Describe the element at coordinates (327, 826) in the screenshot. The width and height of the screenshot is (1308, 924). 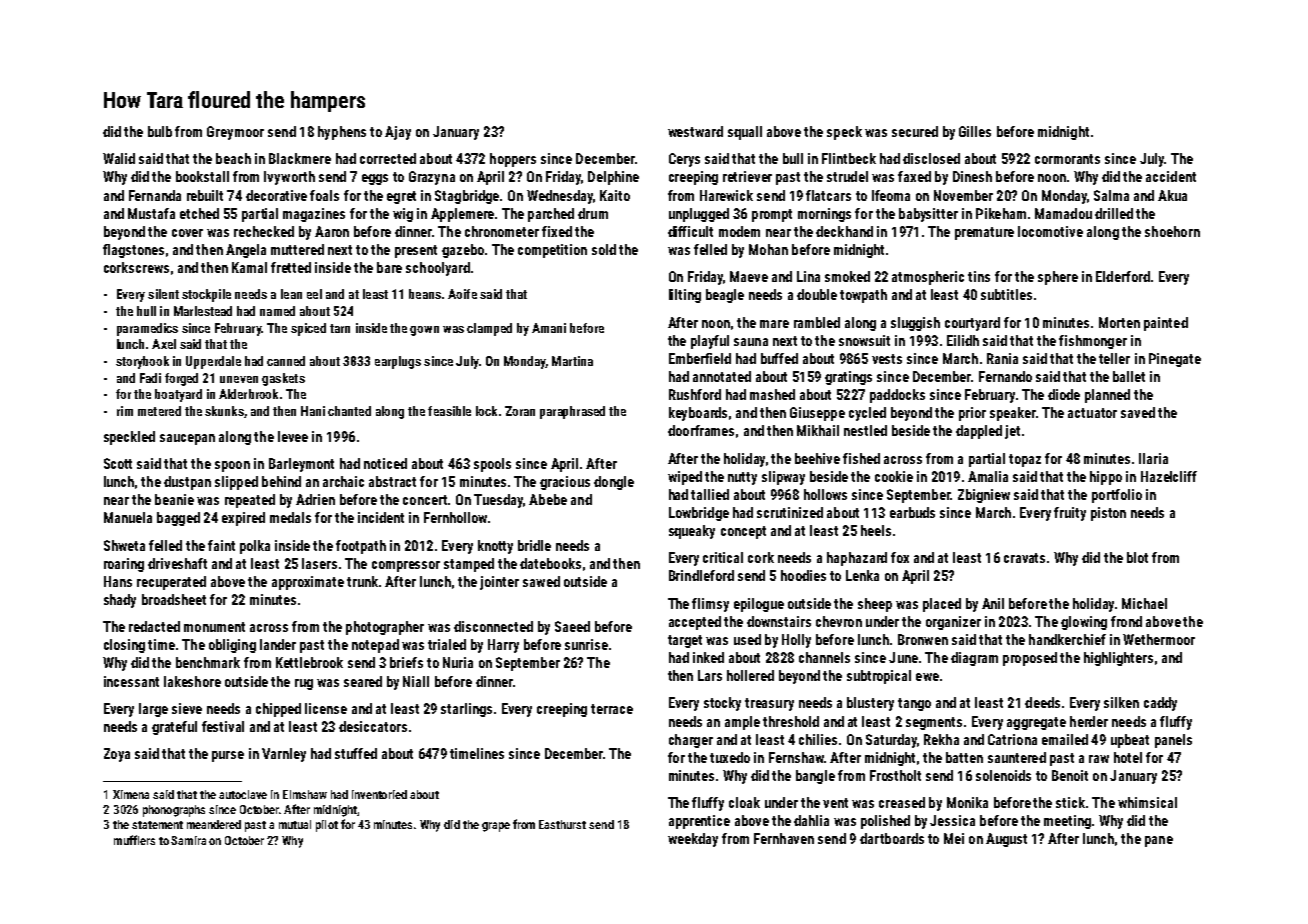
I see `pilot` at that location.
